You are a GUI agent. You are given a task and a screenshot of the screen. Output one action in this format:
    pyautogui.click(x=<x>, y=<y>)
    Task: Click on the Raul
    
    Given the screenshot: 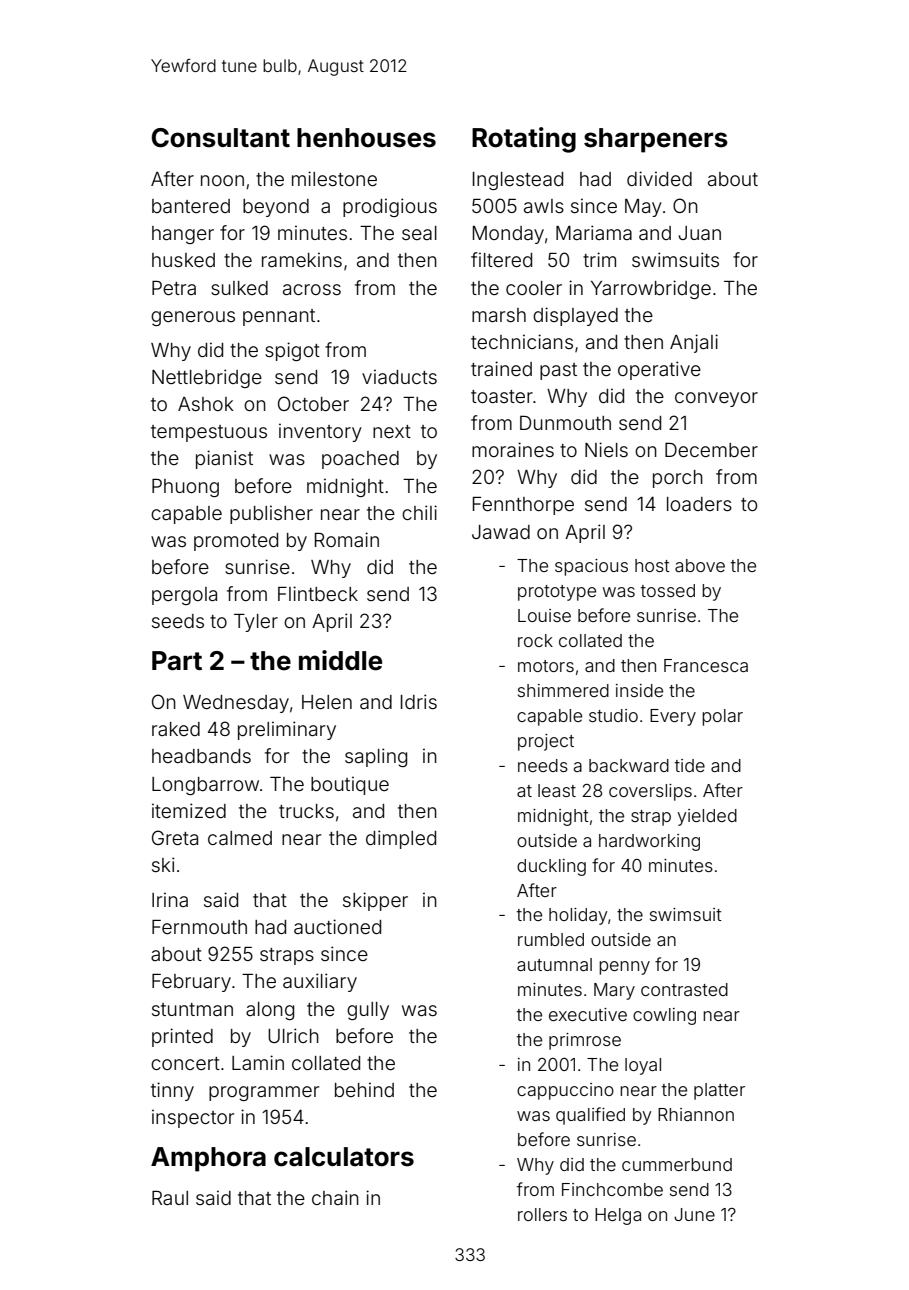 What is the action you would take?
    pyautogui.click(x=170, y=1198)
